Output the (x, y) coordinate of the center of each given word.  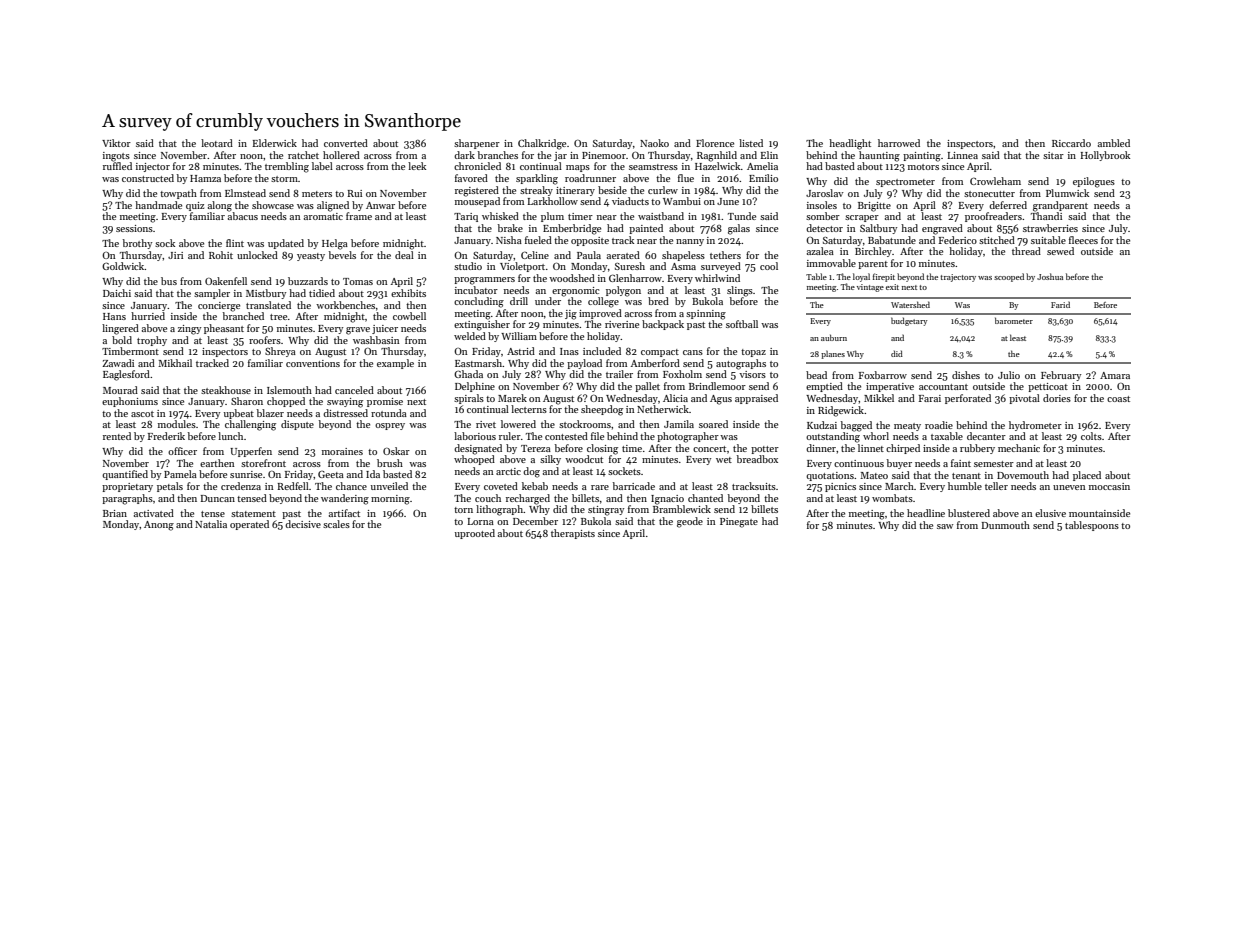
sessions (134, 228)
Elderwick (275, 143)
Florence (715, 143)
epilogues (1094, 182)
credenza (241, 486)
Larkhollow (553, 201)
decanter (986, 436)
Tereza (536, 448)
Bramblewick (682, 509)
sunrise (246, 474)
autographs (741, 364)
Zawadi (118, 363)
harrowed (899, 143)
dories (1057, 398)
